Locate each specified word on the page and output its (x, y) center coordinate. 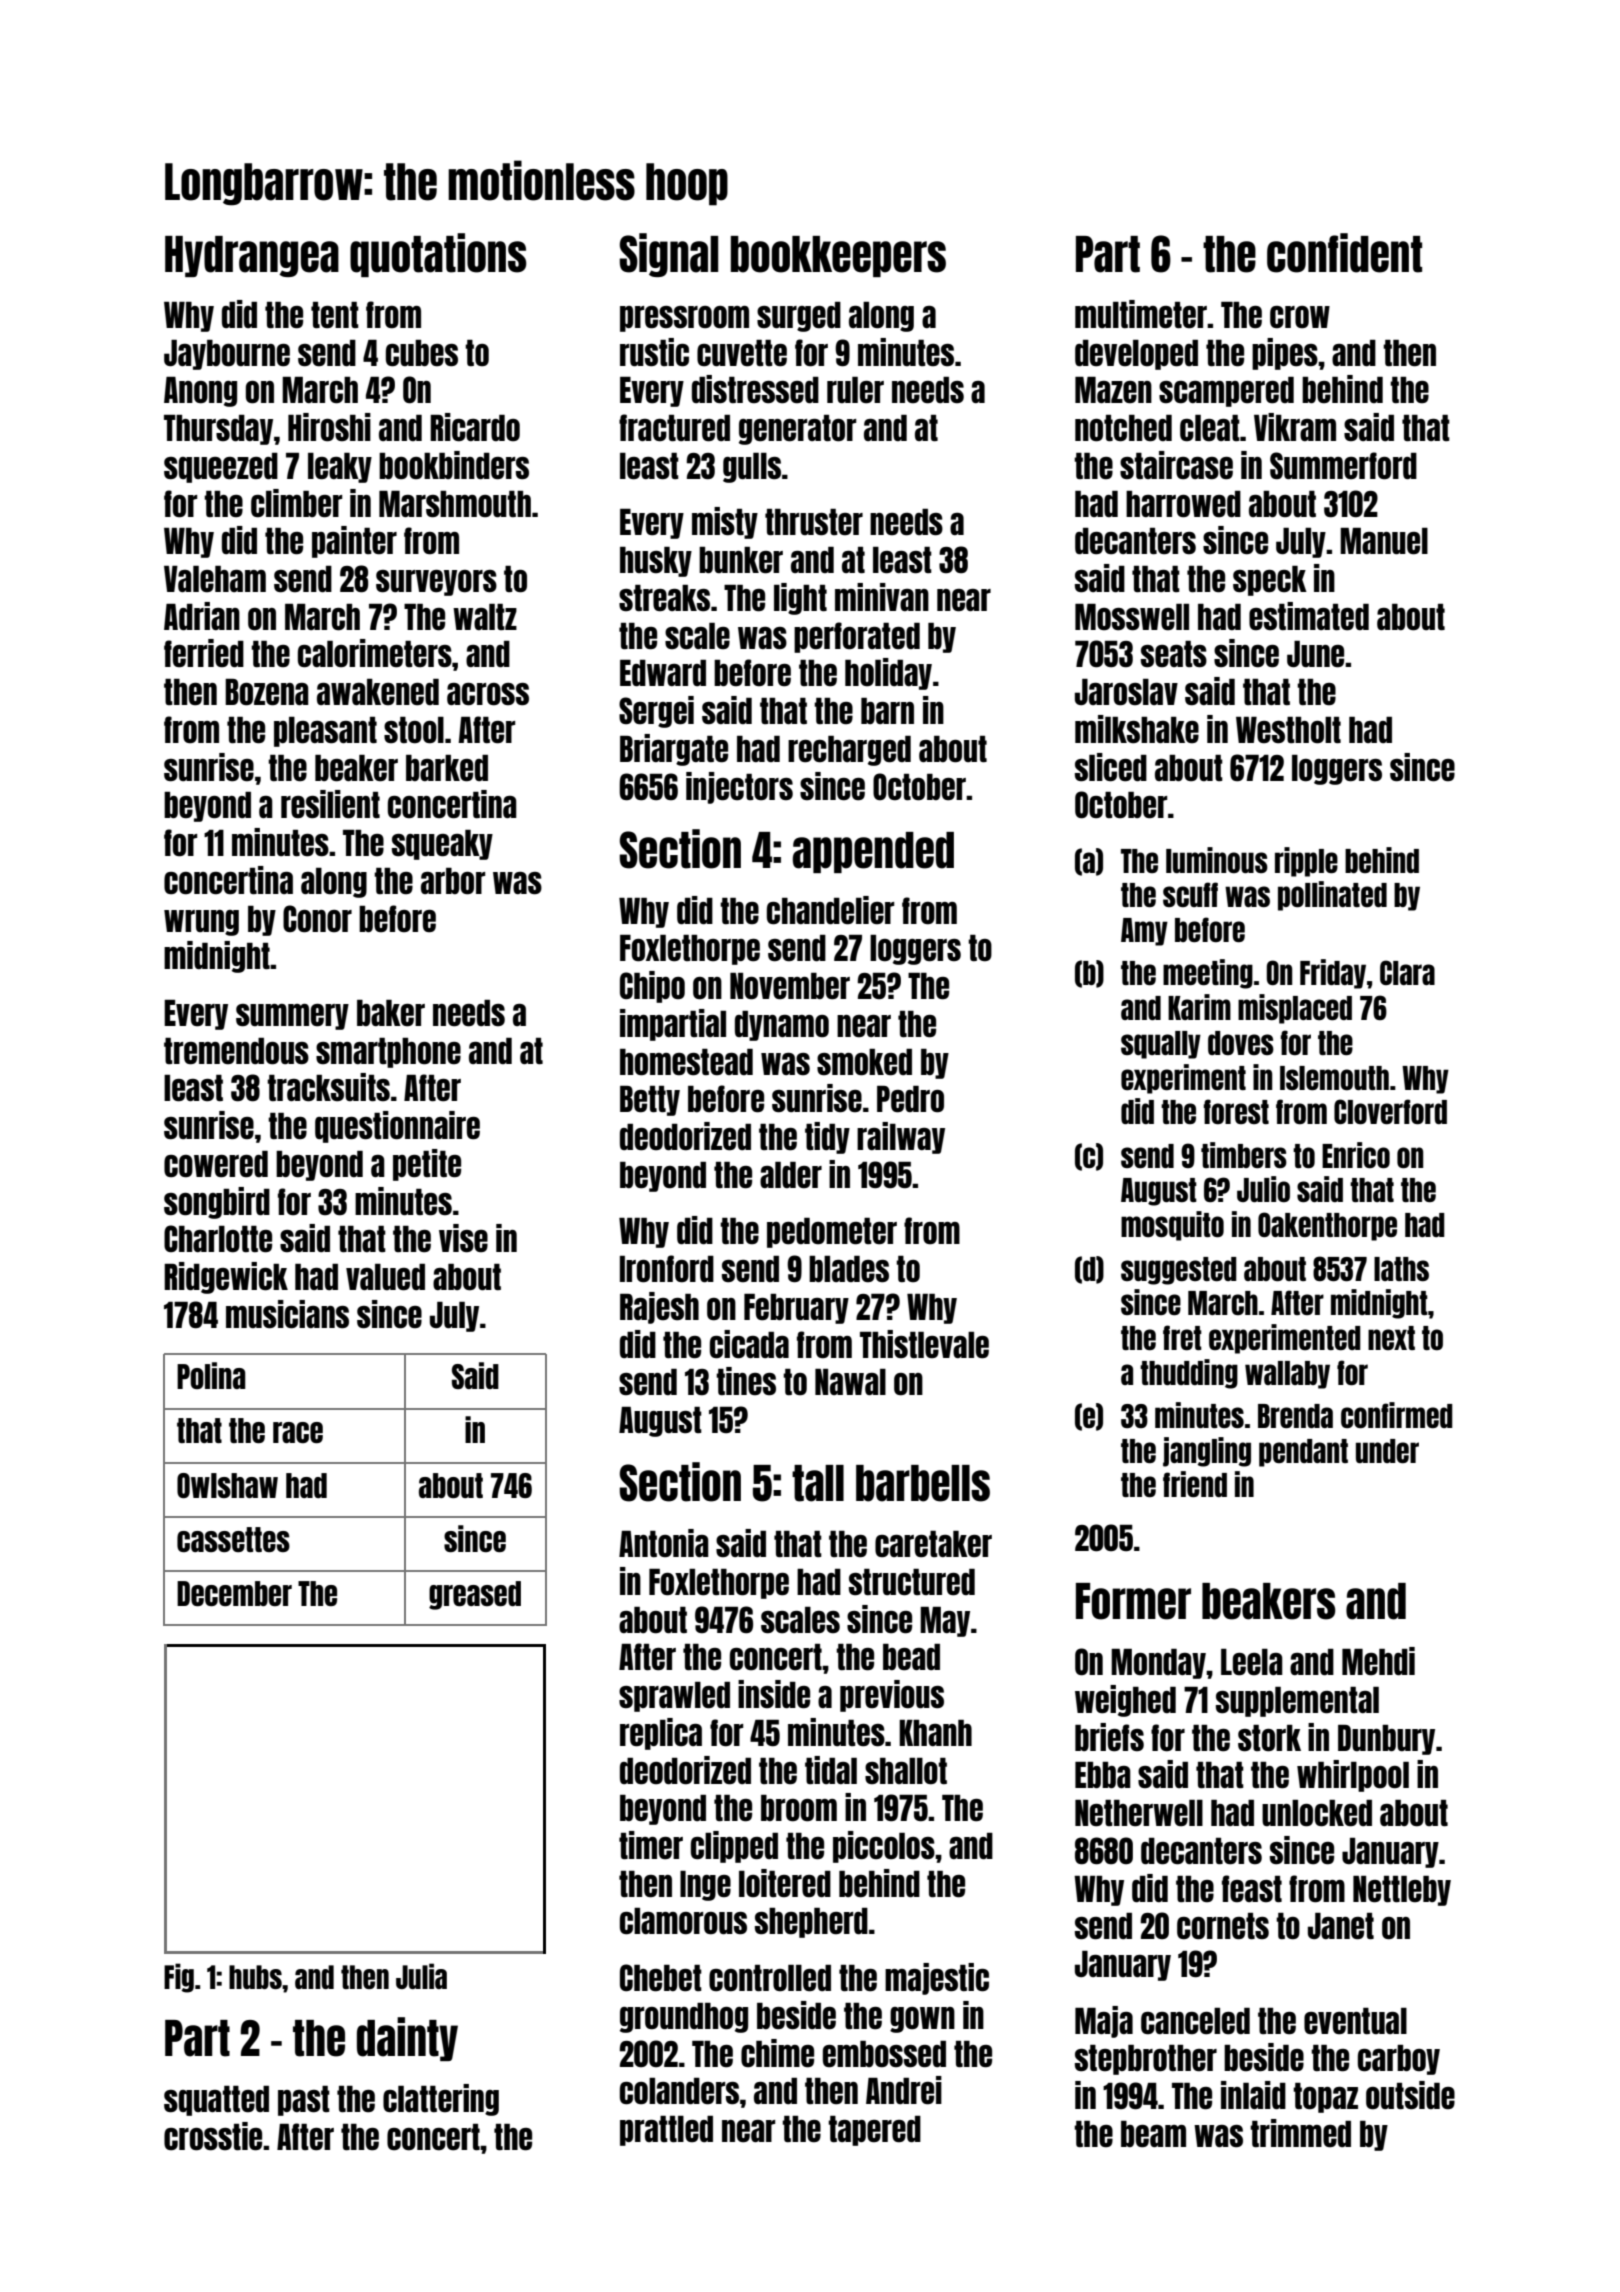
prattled (666, 2131)
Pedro (910, 1099)
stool (414, 730)
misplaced (1295, 1009)
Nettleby (1402, 1891)
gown (922, 2020)
